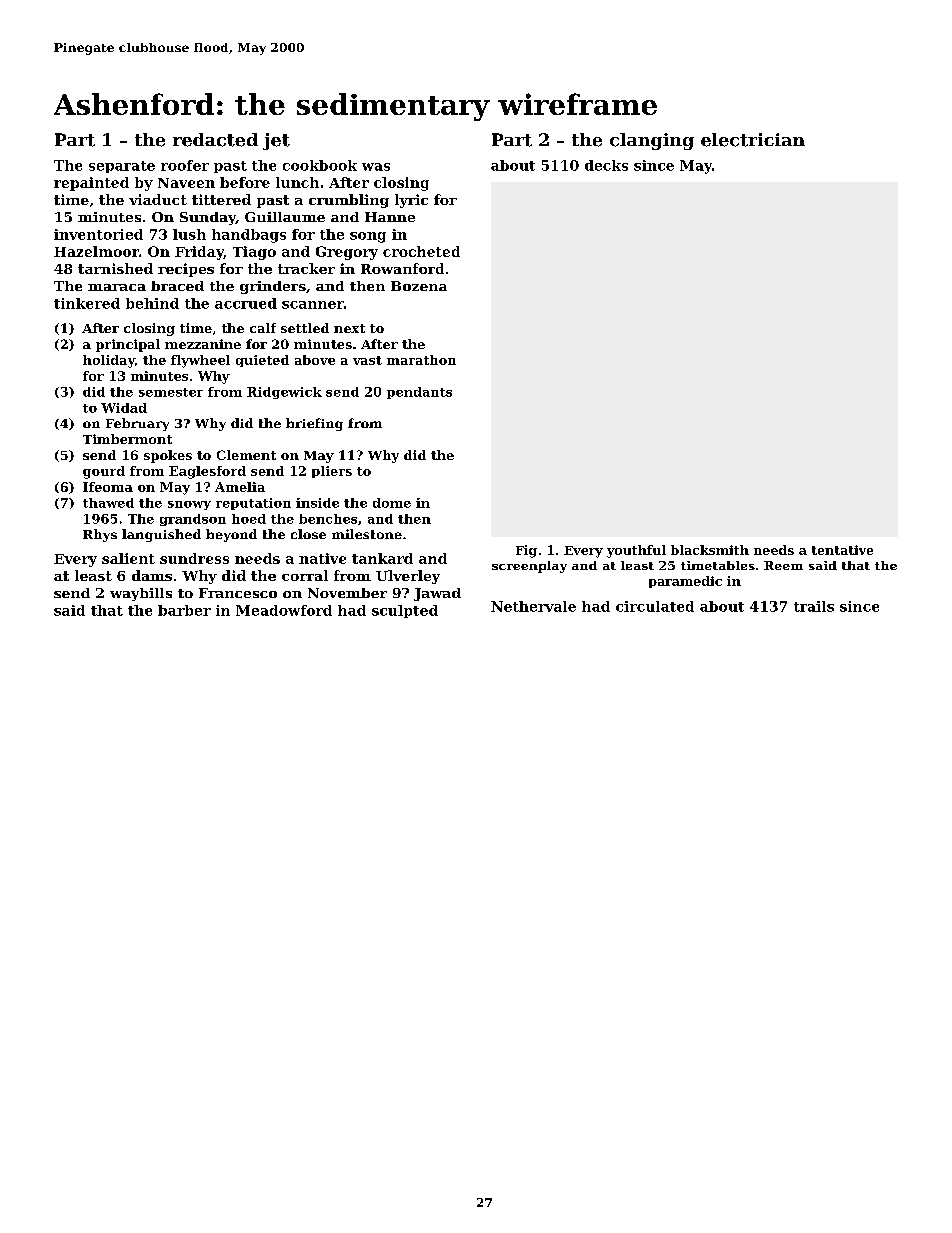 This screenshot has height=1233, width=952. Describe the element at coordinates (177, 286) in the screenshot. I see `braced` at that location.
